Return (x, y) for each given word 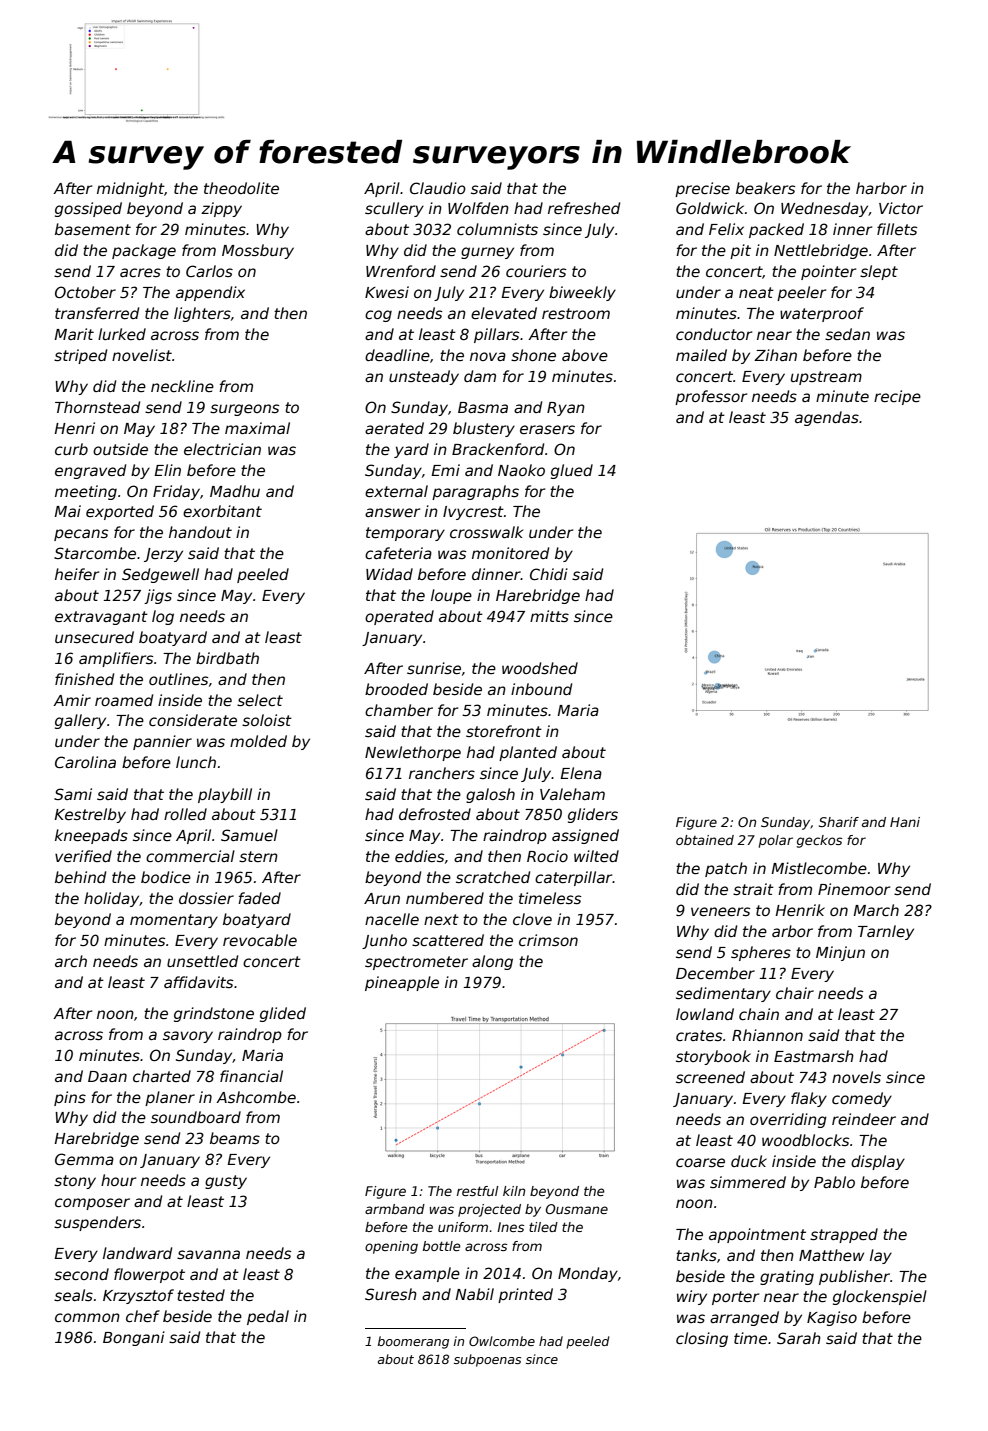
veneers (720, 911)
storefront (504, 731)
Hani (905, 822)
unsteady (424, 377)
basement (93, 229)
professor (711, 397)
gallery (80, 721)
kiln (514, 1191)
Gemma (84, 1159)
